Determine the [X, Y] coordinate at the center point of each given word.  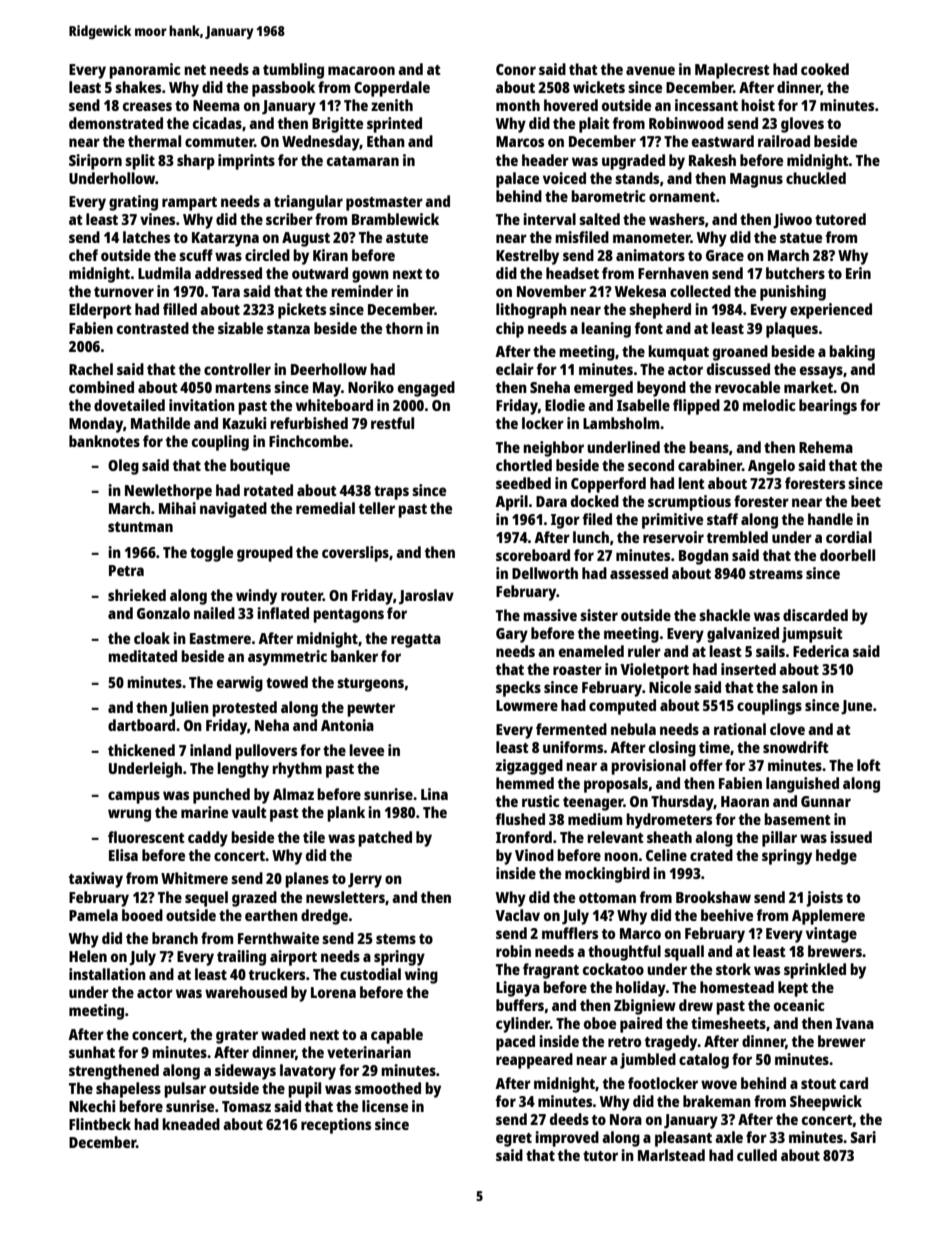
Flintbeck [100, 1124]
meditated [142, 656]
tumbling [293, 71]
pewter [371, 710]
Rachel [91, 369]
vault [249, 812]
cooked [825, 69]
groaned [740, 353]
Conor [516, 69]
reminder [362, 291]
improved [567, 1139]
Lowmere [527, 705]
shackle [724, 615]
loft [869, 765]
